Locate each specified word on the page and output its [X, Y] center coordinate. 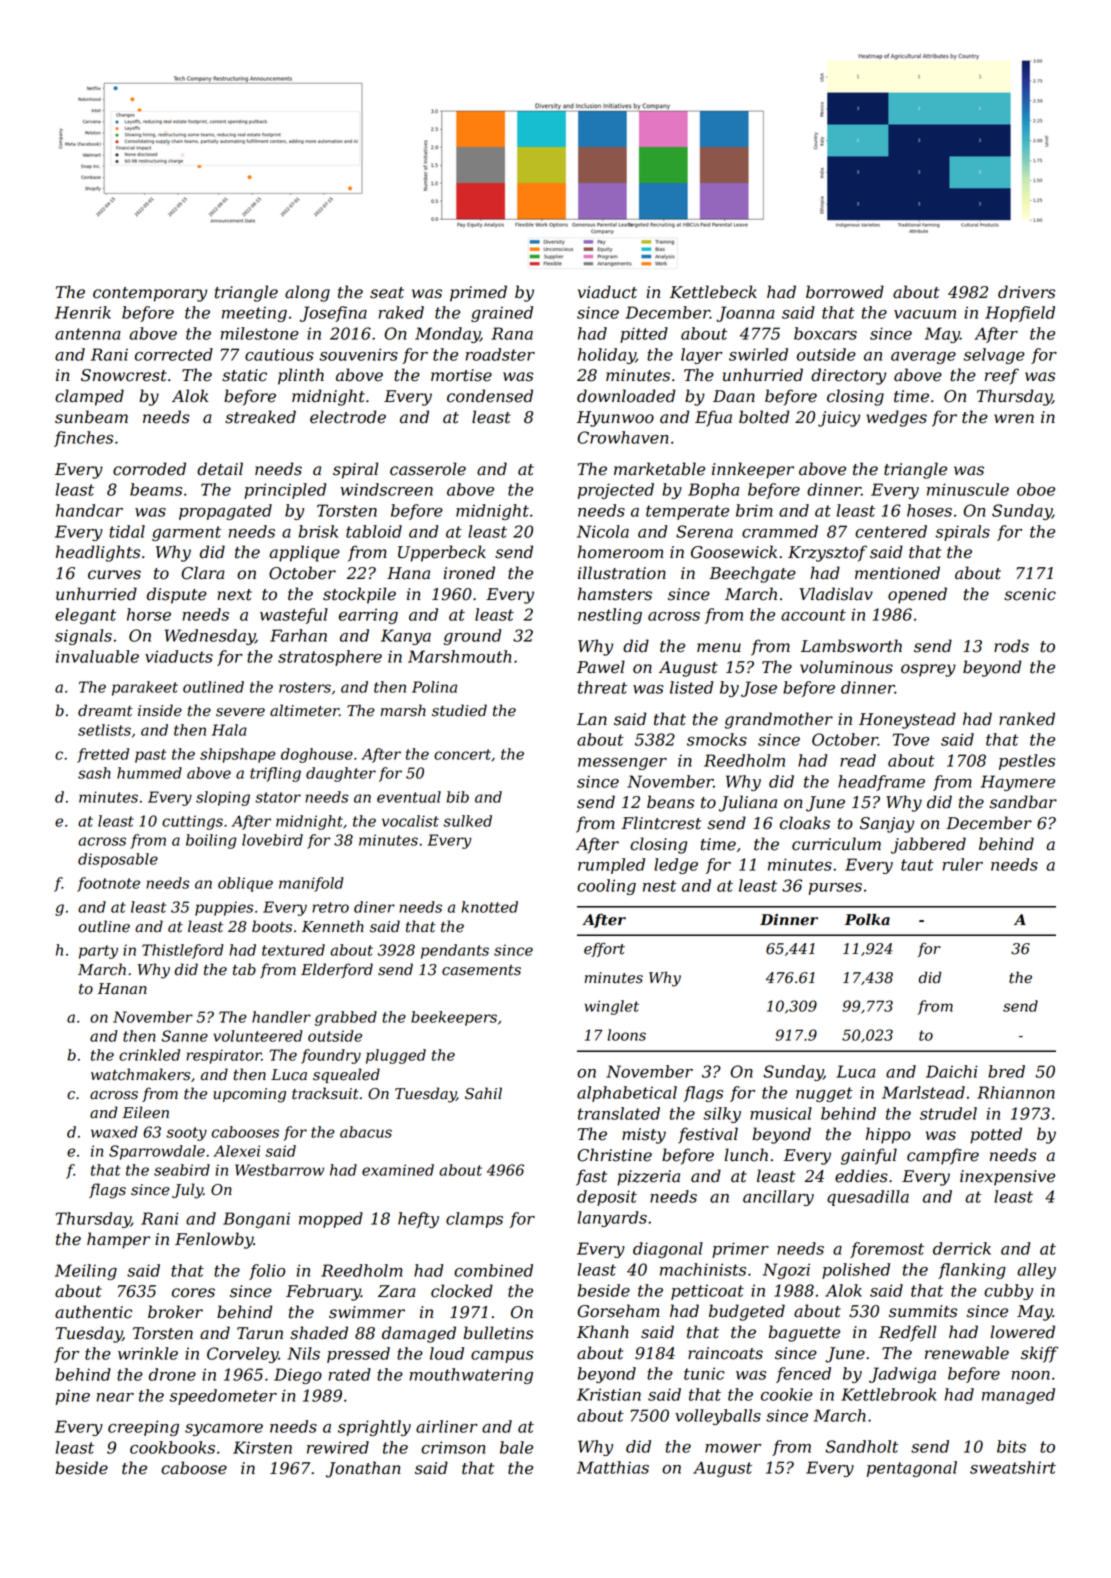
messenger [622, 764]
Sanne [185, 1036]
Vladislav [836, 594]
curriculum [836, 844]
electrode [348, 417]
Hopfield [1020, 314]
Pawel [601, 667]
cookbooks [172, 1447]
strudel [948, 1113]
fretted [103, 755]
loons [626, 1035]
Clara [203, 573]
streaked [260, 417]
